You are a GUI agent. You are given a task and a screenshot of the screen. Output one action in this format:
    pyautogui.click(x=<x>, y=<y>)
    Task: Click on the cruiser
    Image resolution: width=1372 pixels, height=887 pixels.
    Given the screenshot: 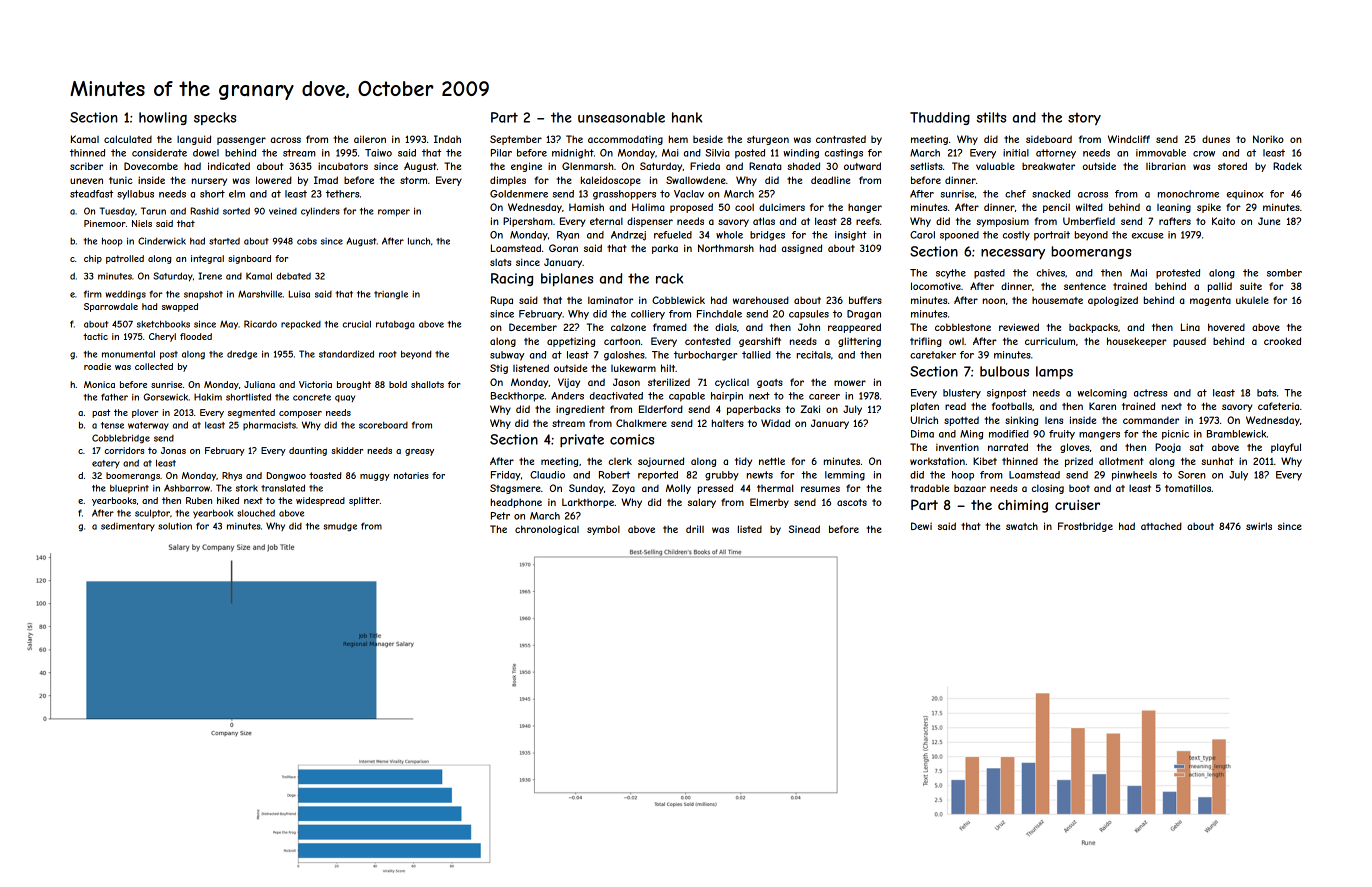 What is the action you would take?
    pyautogui.click(x=1077, y=505)
